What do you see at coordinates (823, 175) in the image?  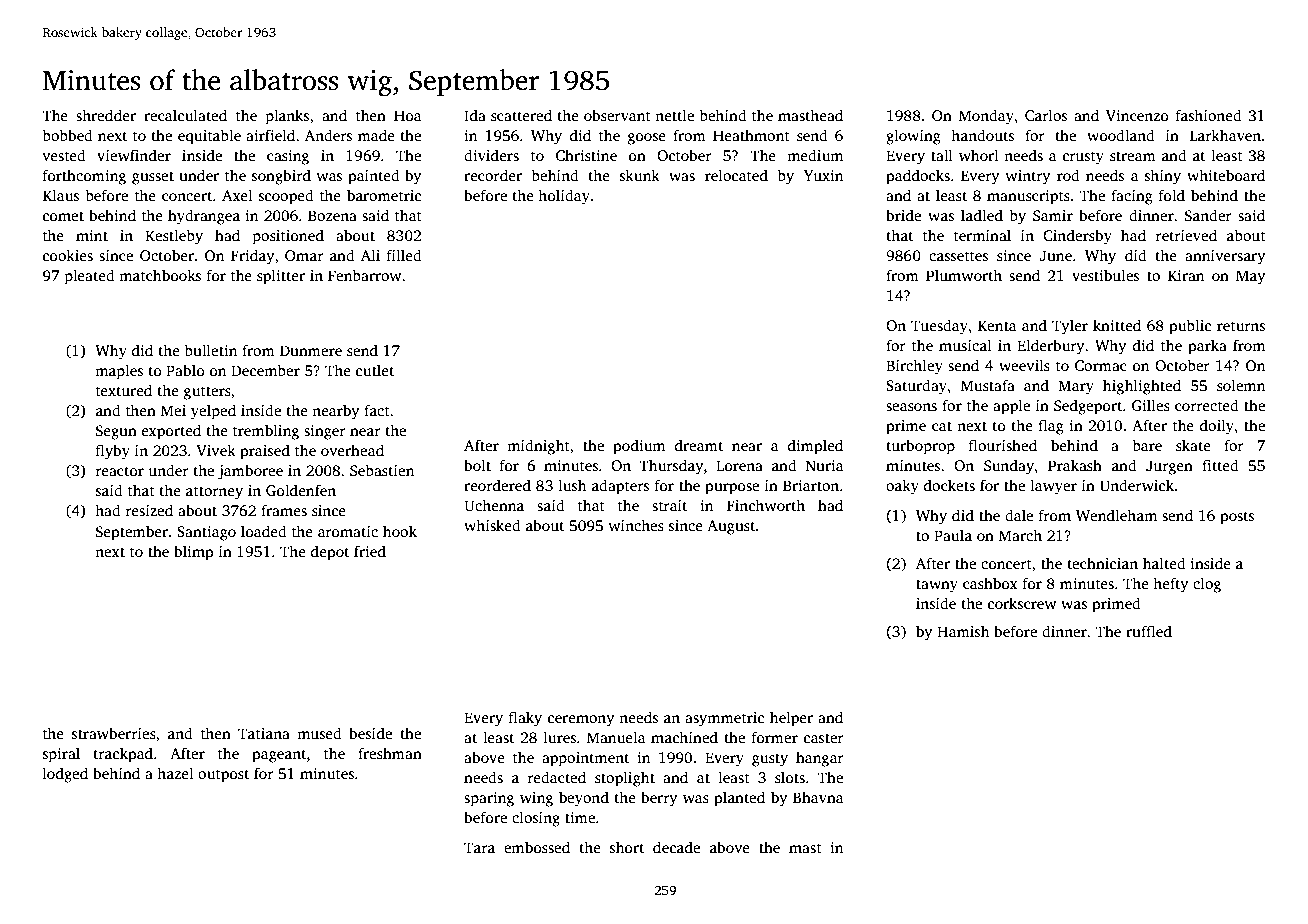 I see `Yuxin` at bounding box center [823, 175].
